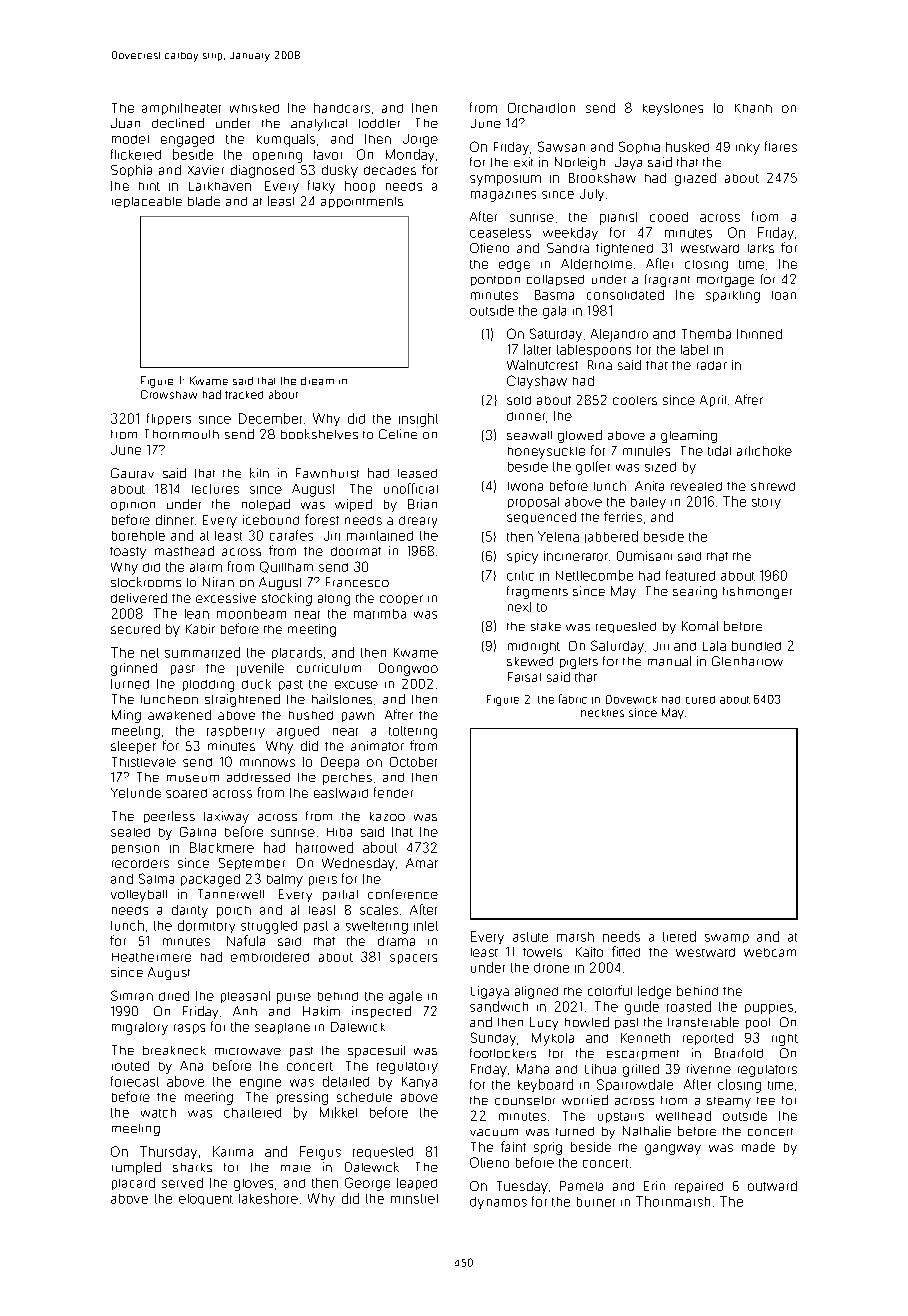 This page has height=1316, width=908. What do you see at coordinates (679, 936) in the page?
I see `tiered` at bounding box center [679, 936].
